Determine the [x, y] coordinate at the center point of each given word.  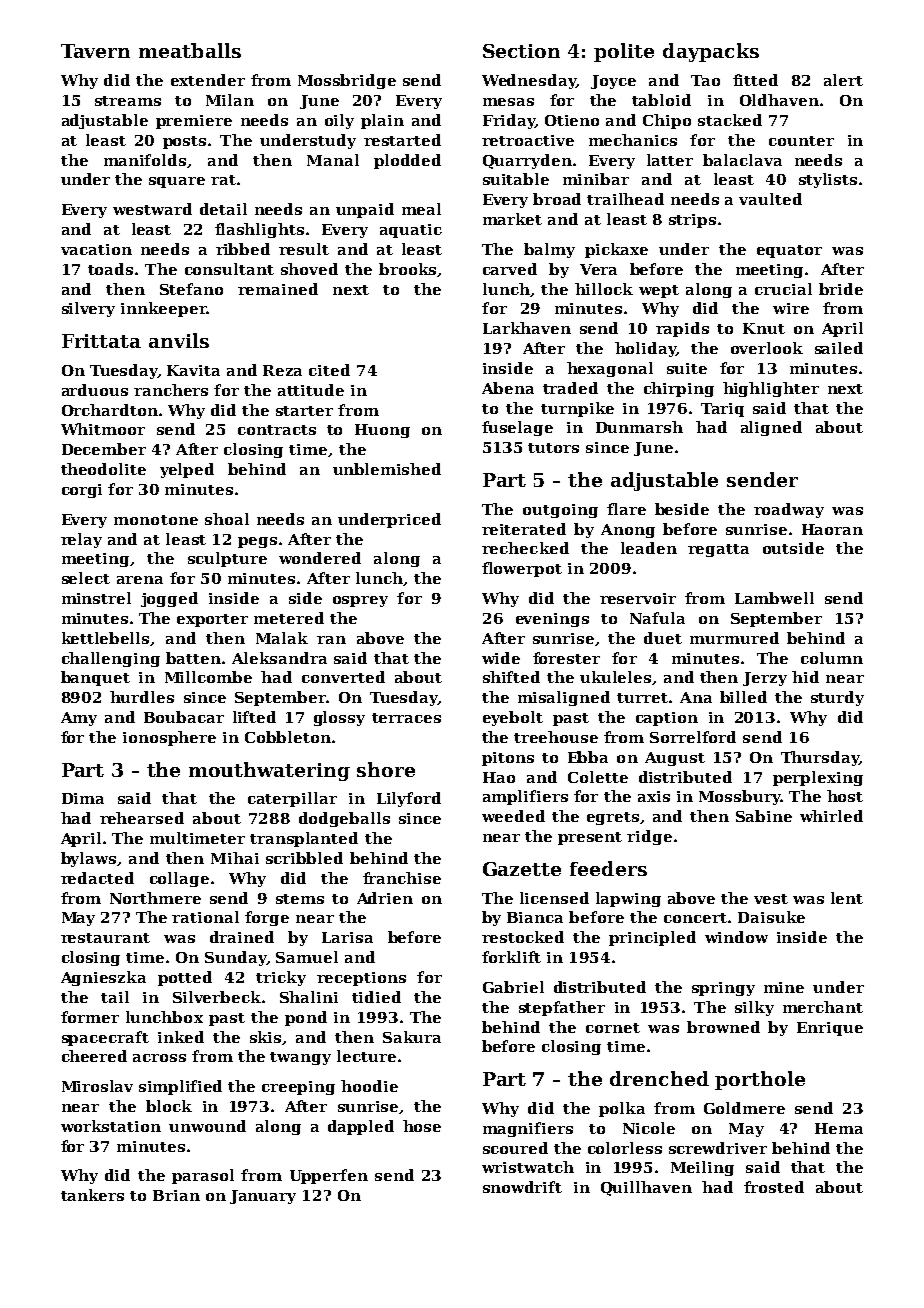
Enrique [830, 1029]
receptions [361, 979]
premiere [194, 122]
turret [642, 698]
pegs [257, 542]
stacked [730, 120]
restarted [402, 140]
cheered [94, 1056]
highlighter [771, 389]
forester [566, 658]
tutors [553, 448]
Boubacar [184, 717]
